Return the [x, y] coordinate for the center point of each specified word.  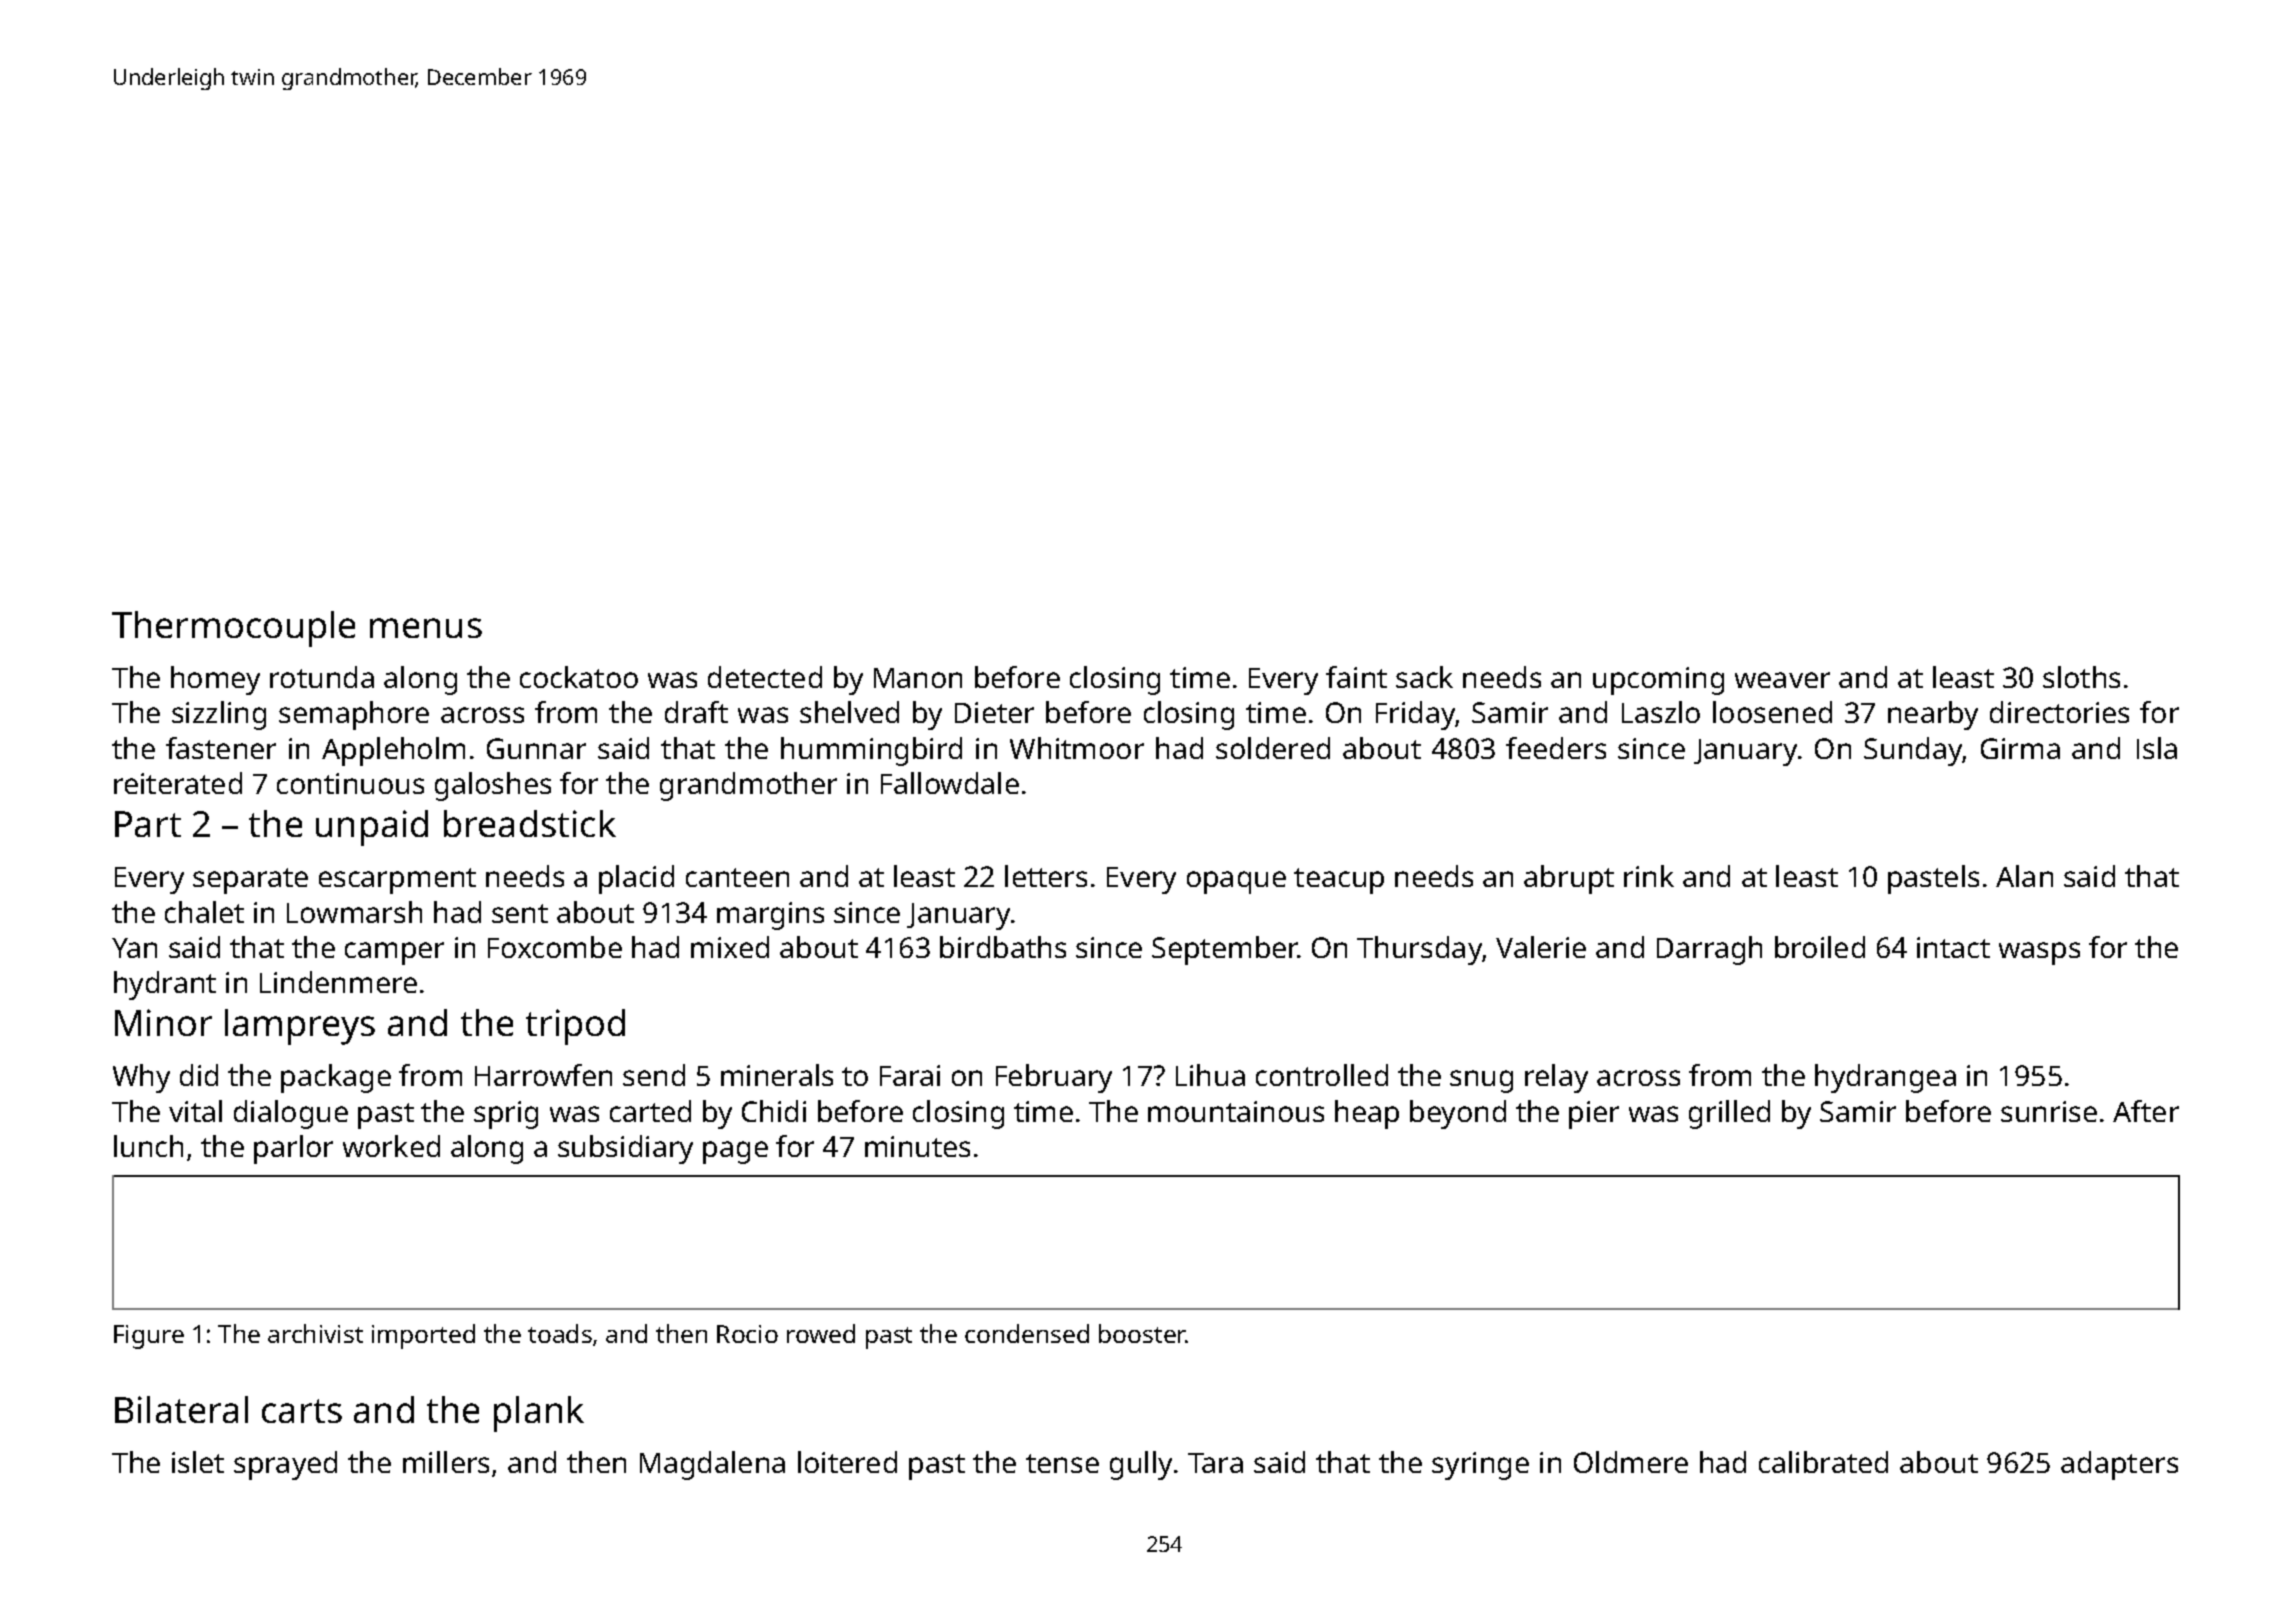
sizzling [219, 715]
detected [765, 677]
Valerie [1541, 947]
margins [770, 916]
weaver [1782, 680]
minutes [917, 1146]
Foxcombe [555, 947]
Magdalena [712, 1465]
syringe [1480, 1466]
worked [391, 1146]
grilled [1729, 1114]
